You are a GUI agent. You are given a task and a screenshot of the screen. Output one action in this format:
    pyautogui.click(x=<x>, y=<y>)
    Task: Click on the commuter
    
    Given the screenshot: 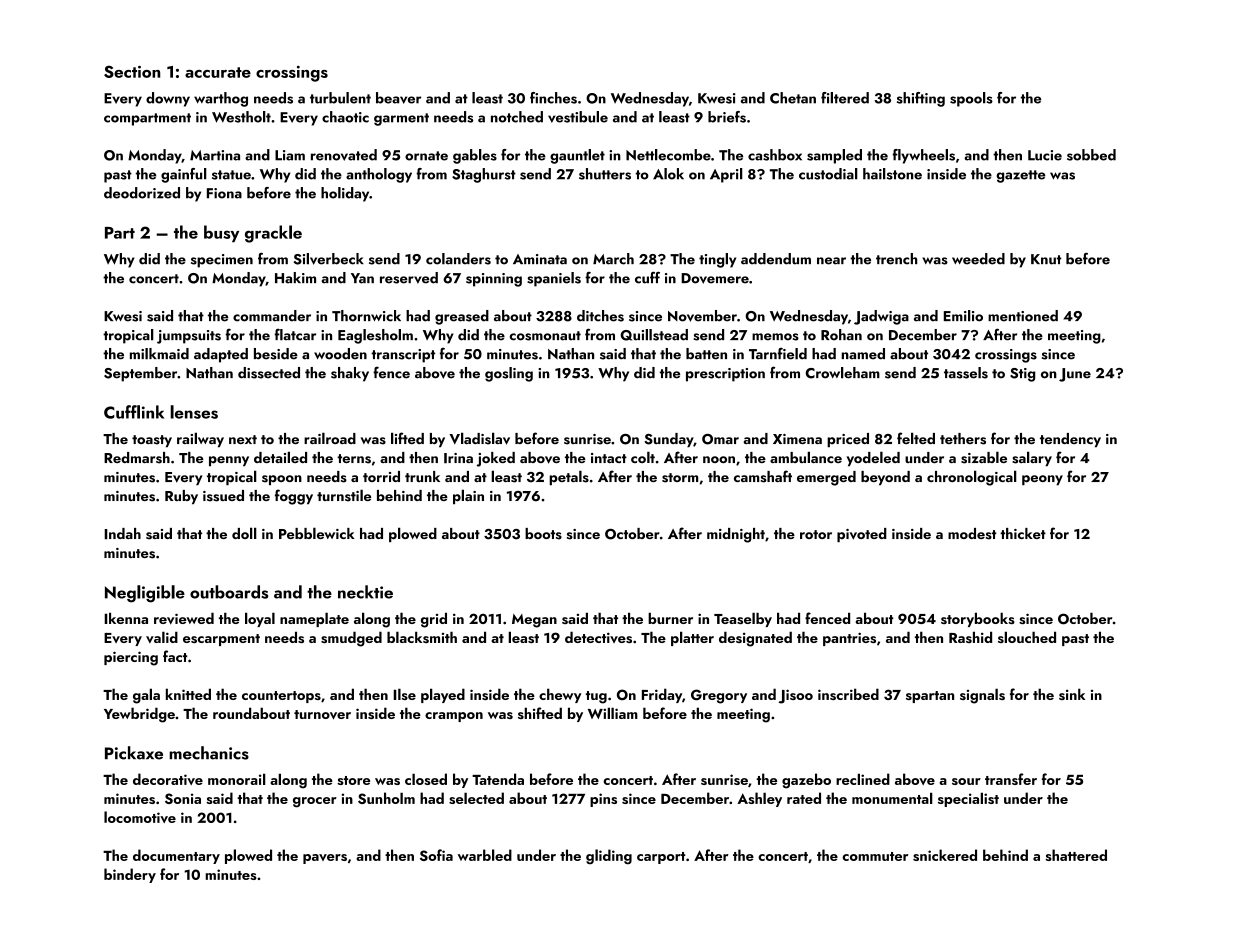 What is the action you would take?
    pyautogui.click(x=875, y=856)
